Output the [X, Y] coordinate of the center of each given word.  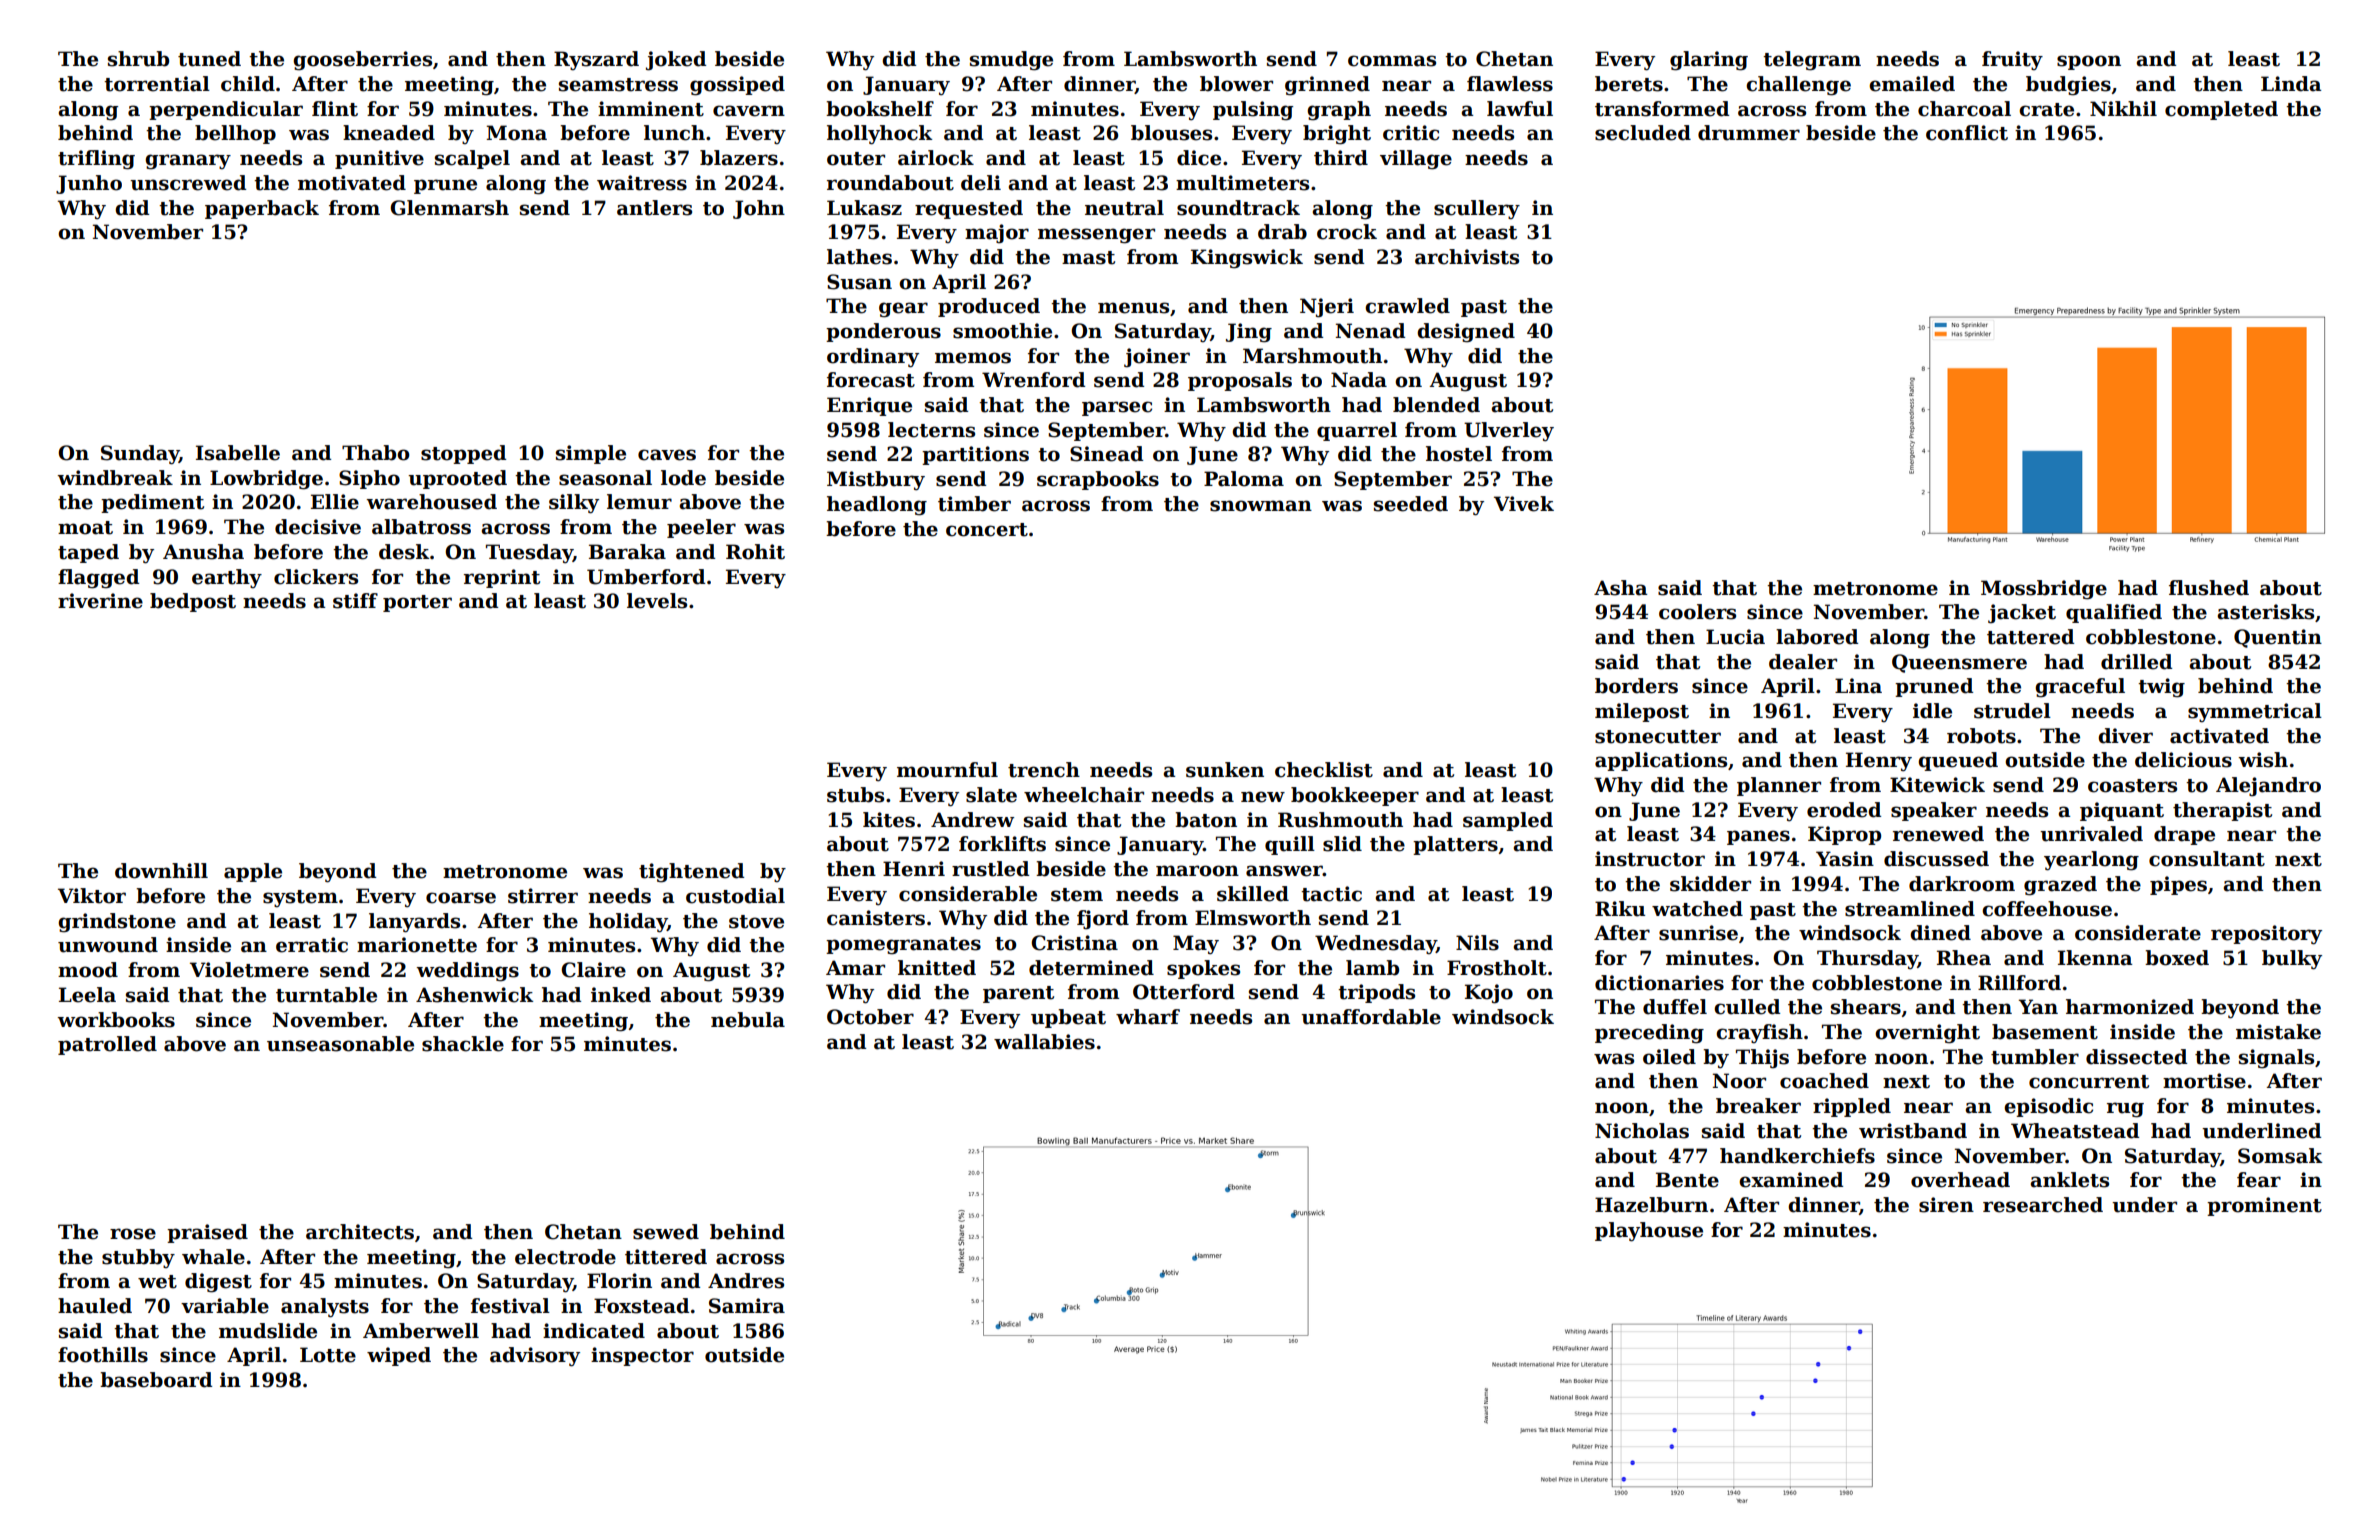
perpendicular [226, 110]
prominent [2264, 1206]
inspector [642, 1356]
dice [1199, 158]
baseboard [156, 1380]
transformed [1662, 109]
